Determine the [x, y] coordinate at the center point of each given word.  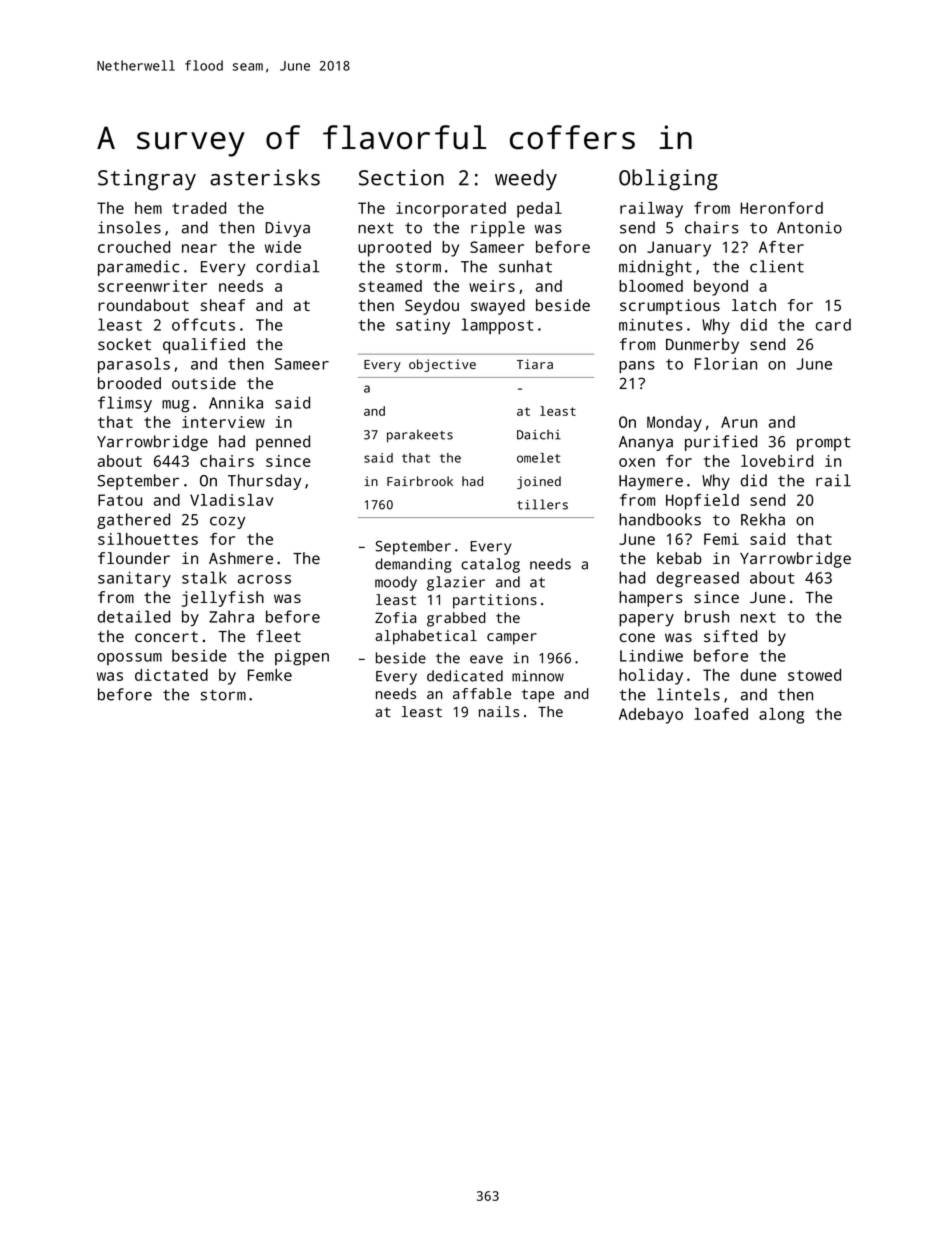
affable [482, 693]
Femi [721, 539]
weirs [492, 286]
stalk [204, 577]
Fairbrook [420, 481]
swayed [498, 307]
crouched [134, 247]
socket [124, 344]
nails [499, 711]
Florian [726, 363]
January [679, 249]
